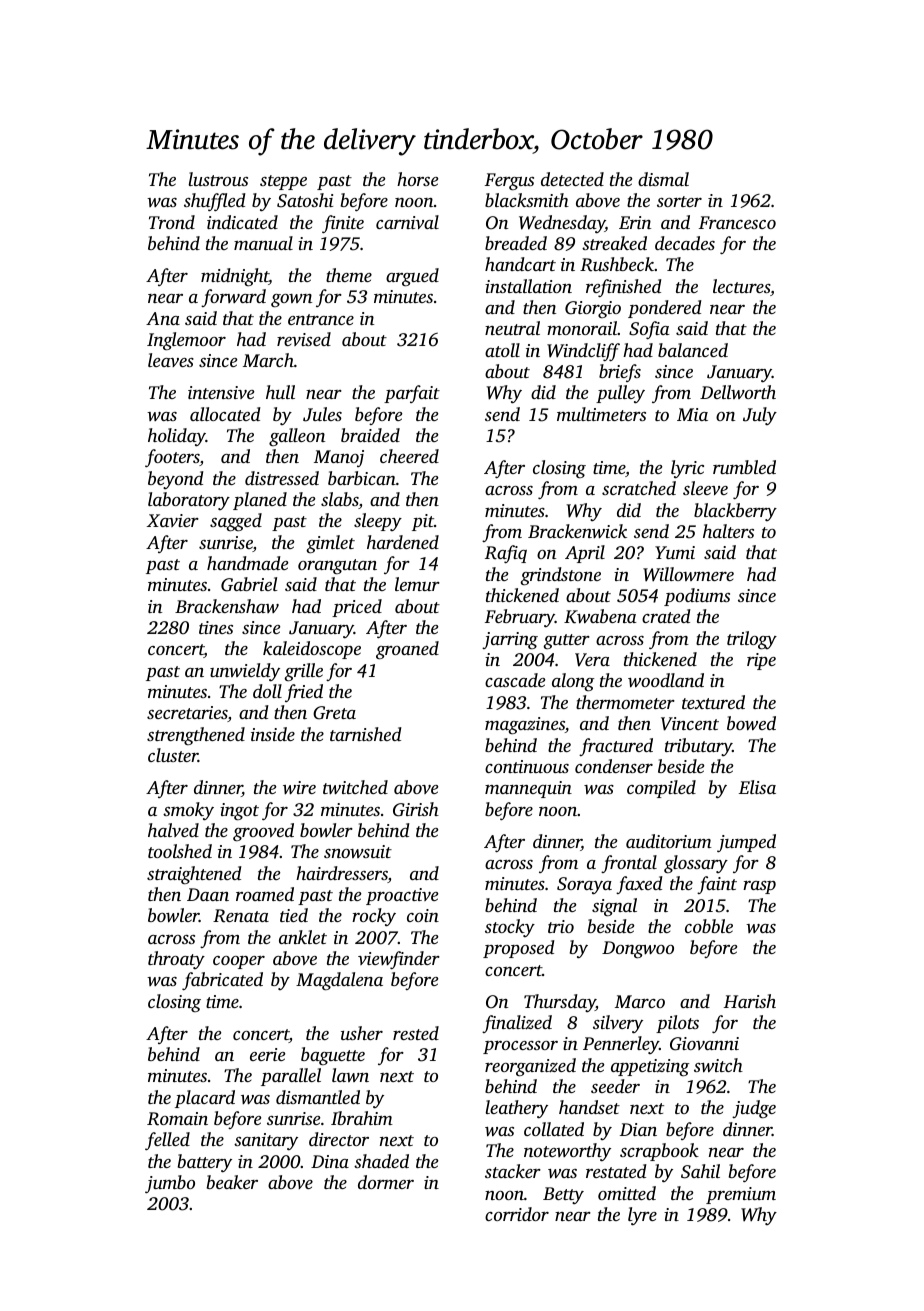 The width and height of the page is (924, 1311). I want to click on eerie, so click(267, 1054).
